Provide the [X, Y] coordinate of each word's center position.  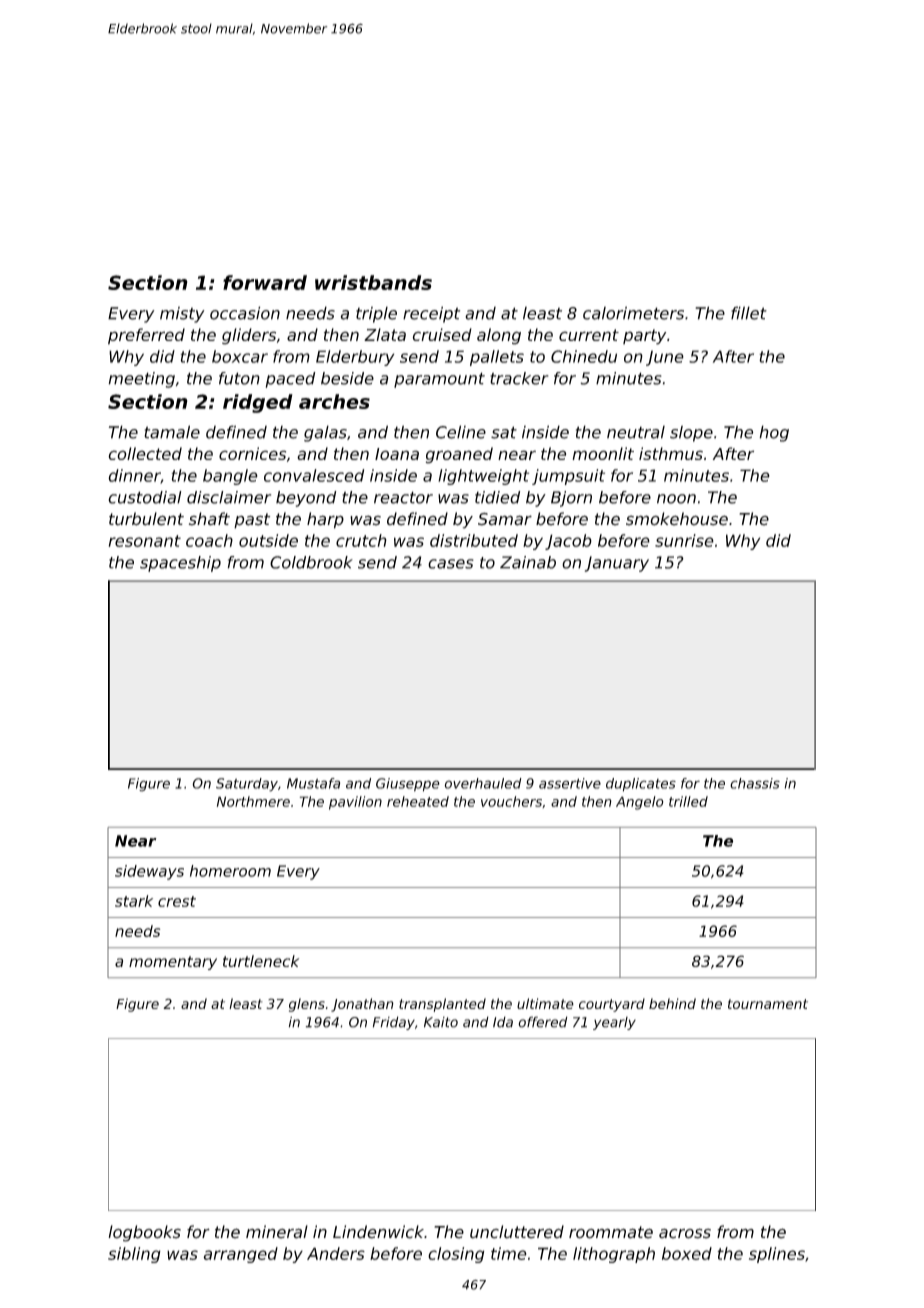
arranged [240, 1255]
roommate [611, 1232]
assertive [570, 783]
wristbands [373, 282]
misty [182, 315]
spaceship [180, 564]
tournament [768, 1004]
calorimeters [633, 313]
